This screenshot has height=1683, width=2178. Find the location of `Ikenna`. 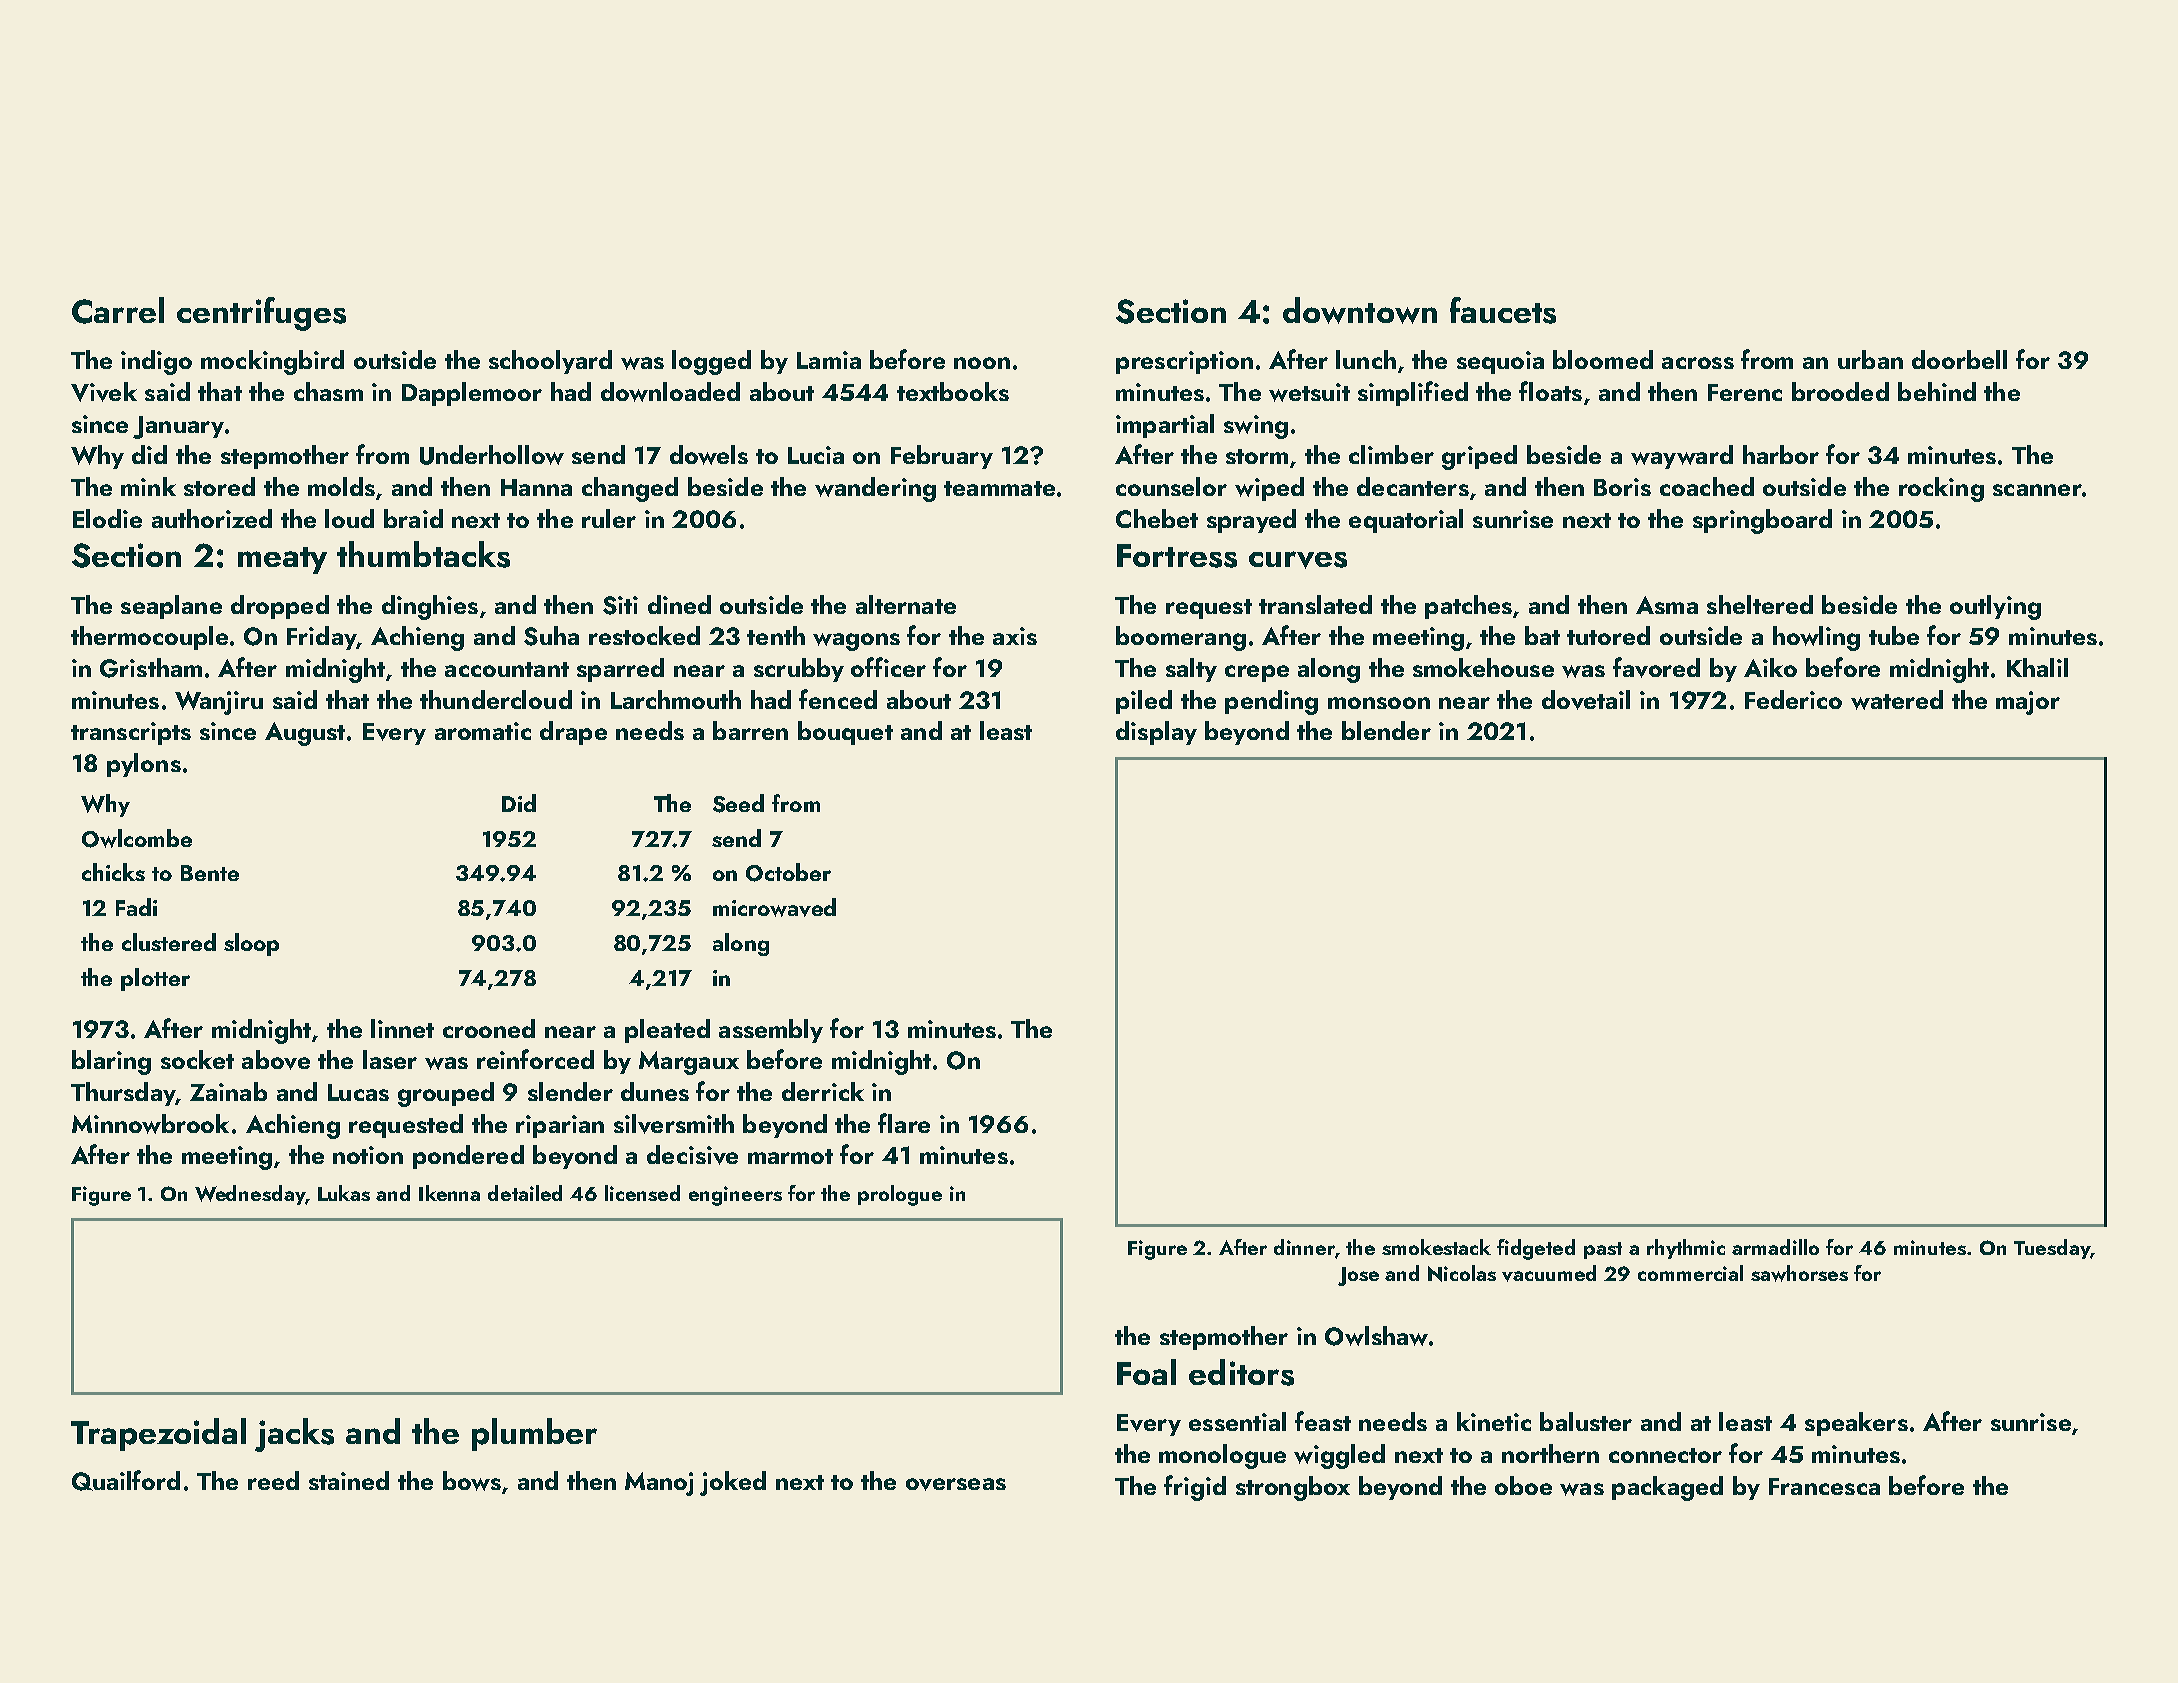

Ikenna is located at coordinates (449, 1193).
